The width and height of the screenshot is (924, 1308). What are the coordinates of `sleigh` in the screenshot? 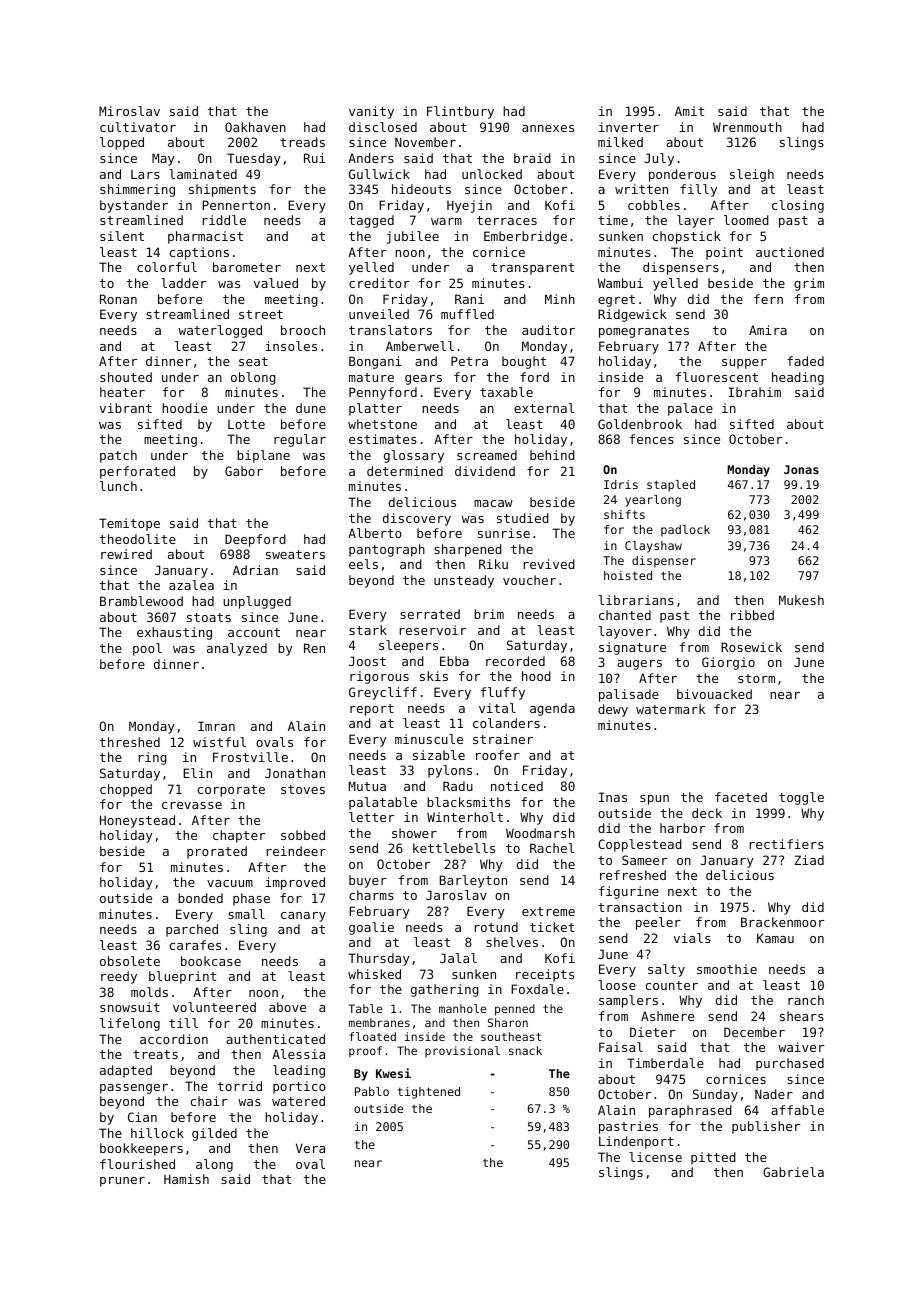 It's located at (752, 175).
